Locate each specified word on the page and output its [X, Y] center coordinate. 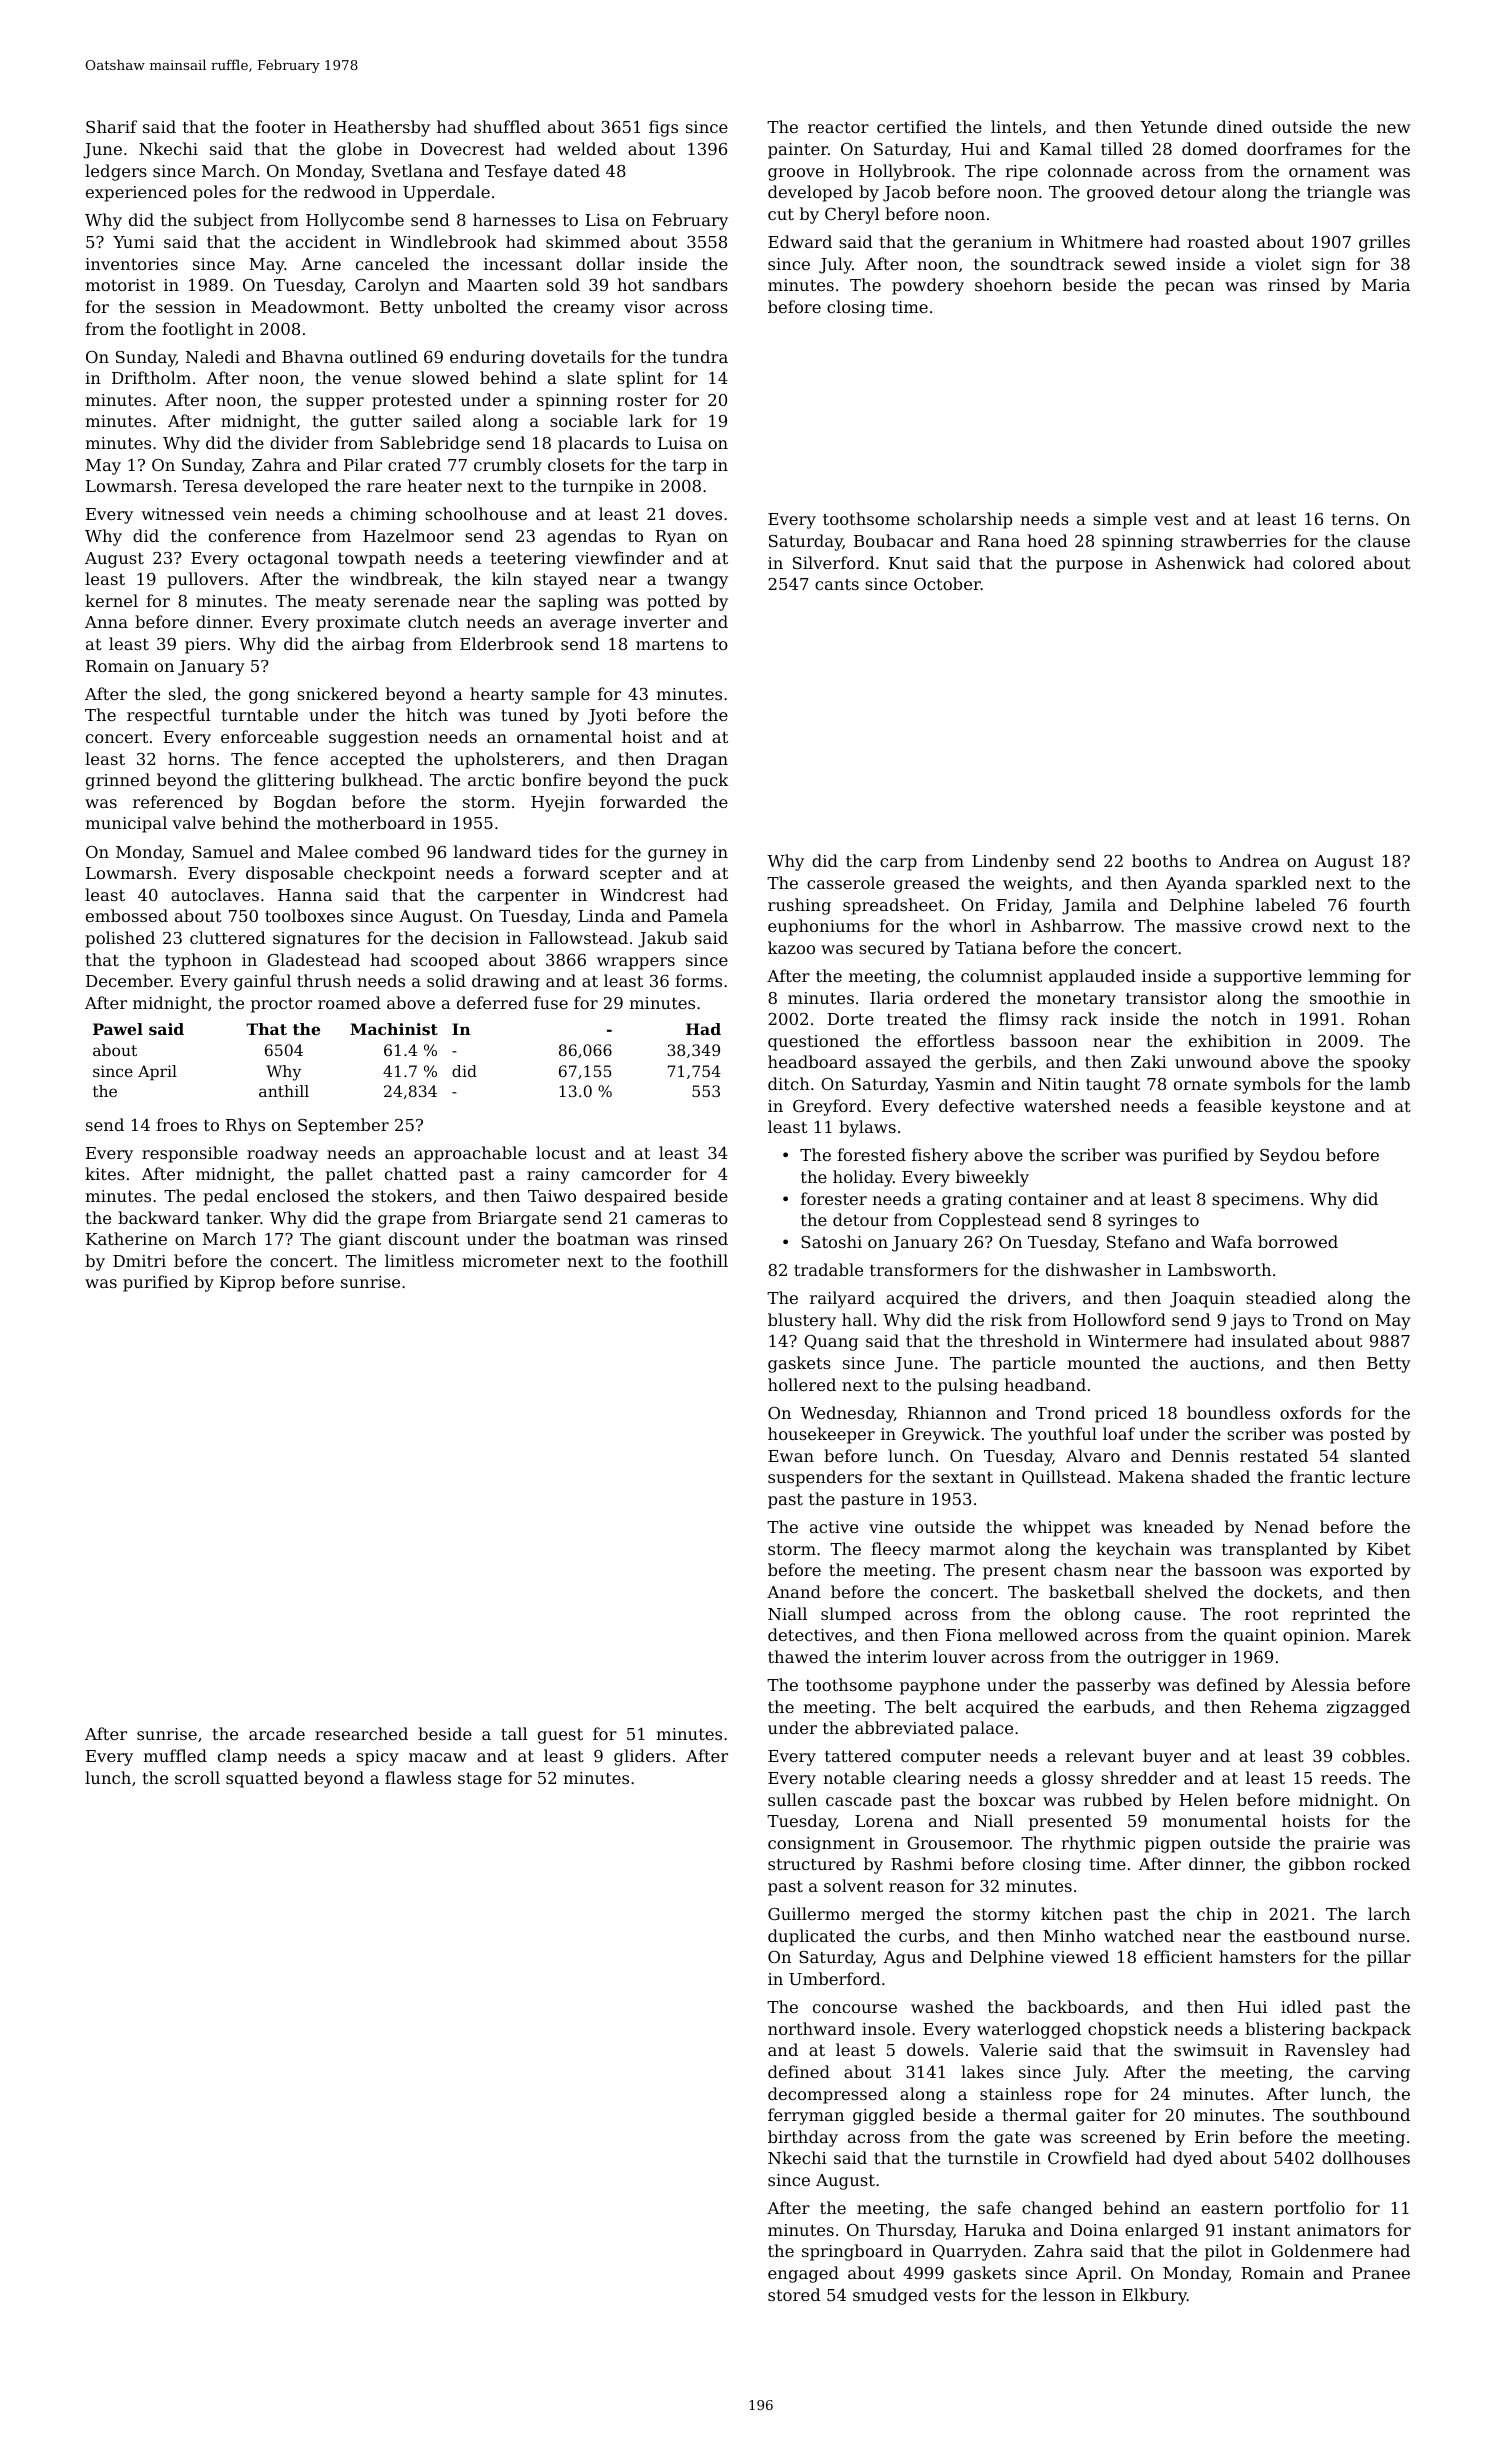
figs [663, 128]
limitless [419, 1260]
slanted [1380, 1455]
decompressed [828, 2095]
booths [1159, 860]
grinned [118, 781]
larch [1389, 1913]
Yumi [133, 242]
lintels [1016, 126]
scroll [197, 1777]
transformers [924, 1269]
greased [927, 884]
